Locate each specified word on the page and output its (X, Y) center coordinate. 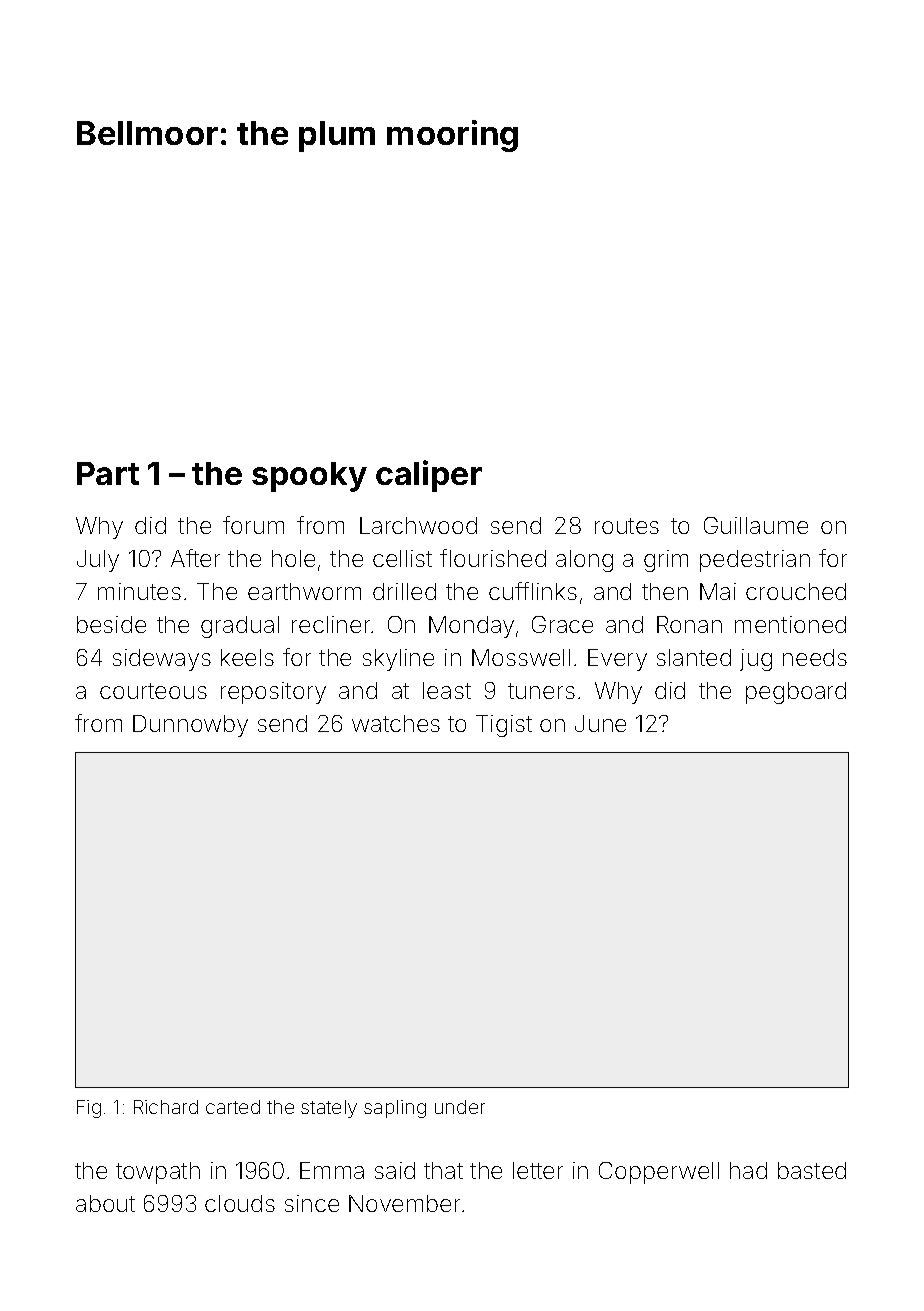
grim (666, 561)
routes (627, 526)
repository (273, 693)
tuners (541, 691)
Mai (718, 591)
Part (108, 473)
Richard (166, 1107)
